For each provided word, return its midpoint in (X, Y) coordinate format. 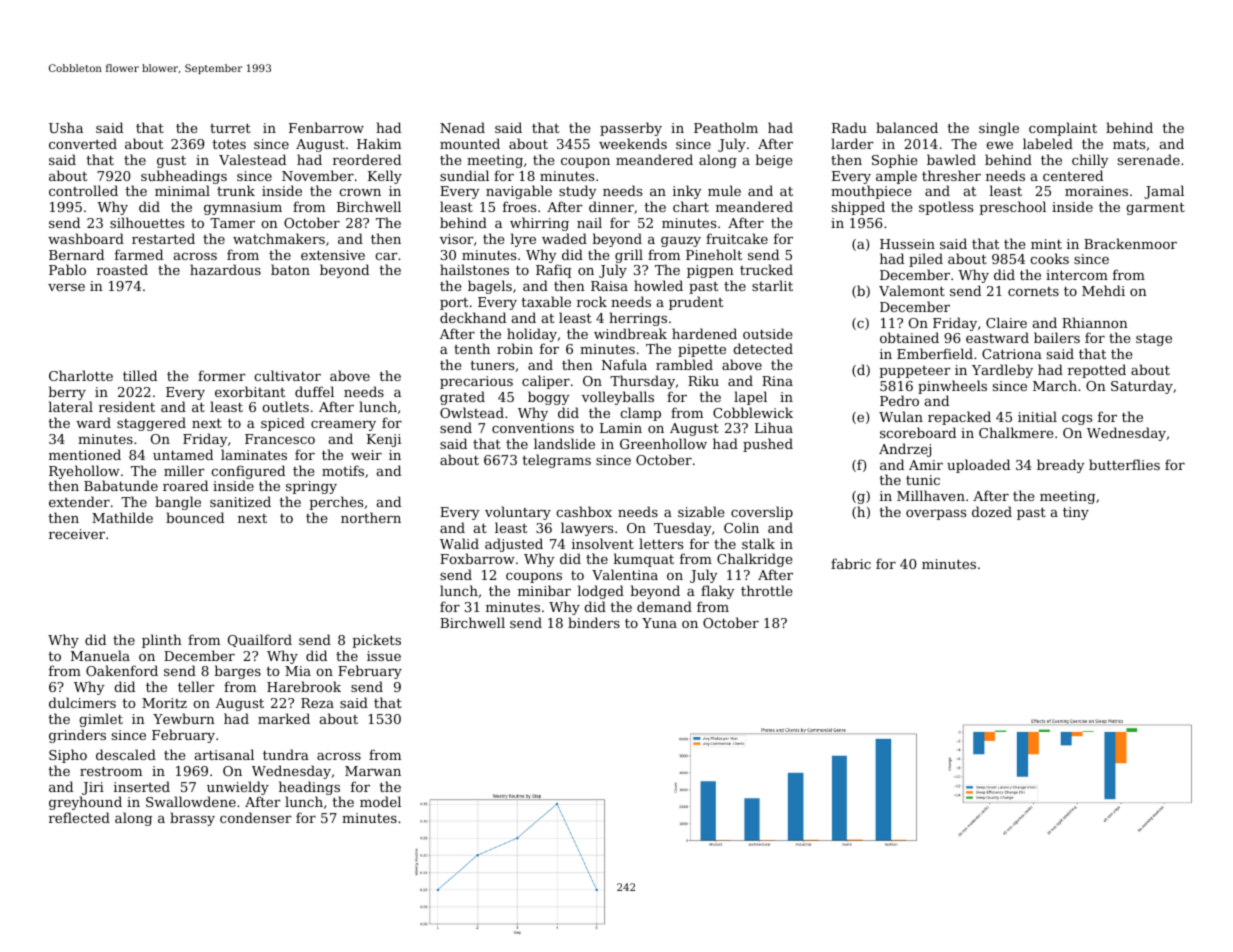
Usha (66, 127)
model (380, 801)
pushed (768, 445)
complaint (1063, 129)
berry (67, 393)
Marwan (373, 771)
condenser (256, 817)
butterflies (1124, 464)
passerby (631, 129)
